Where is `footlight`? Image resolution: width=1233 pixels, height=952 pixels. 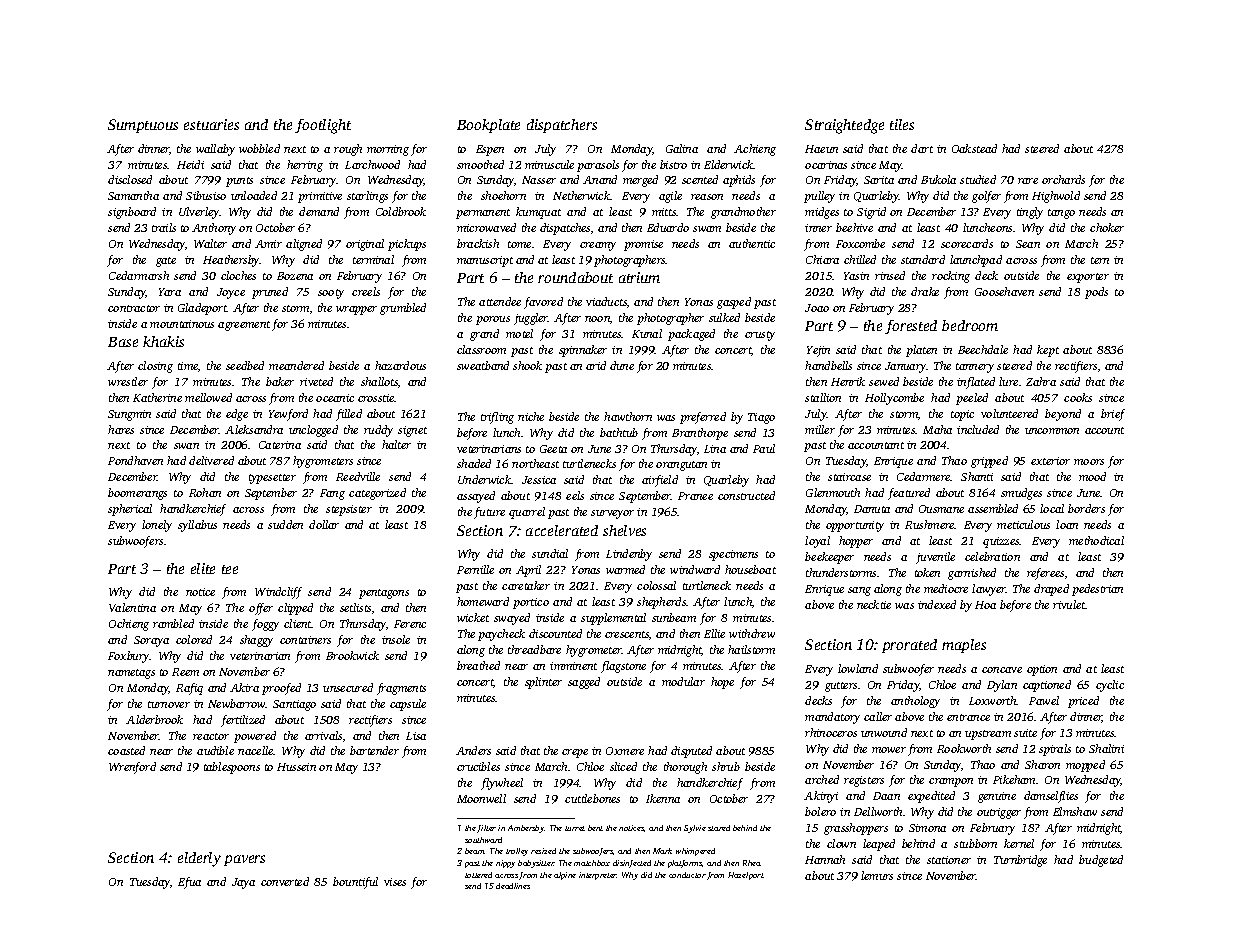
footlight is located at coordinates (323, 126).
